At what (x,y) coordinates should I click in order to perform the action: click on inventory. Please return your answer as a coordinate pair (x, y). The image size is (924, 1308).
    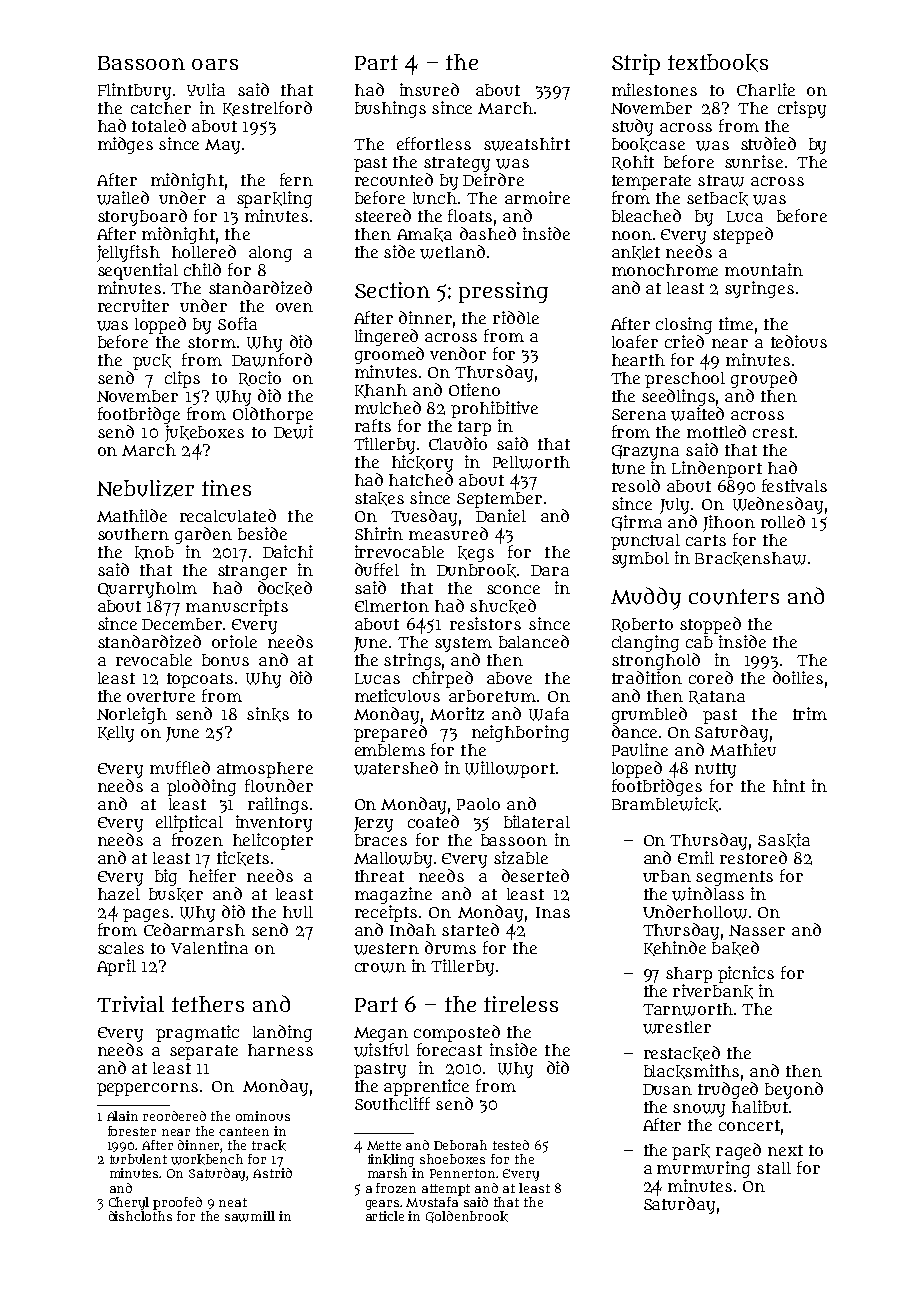
    Looking at the image, I should click on (274, 823).
